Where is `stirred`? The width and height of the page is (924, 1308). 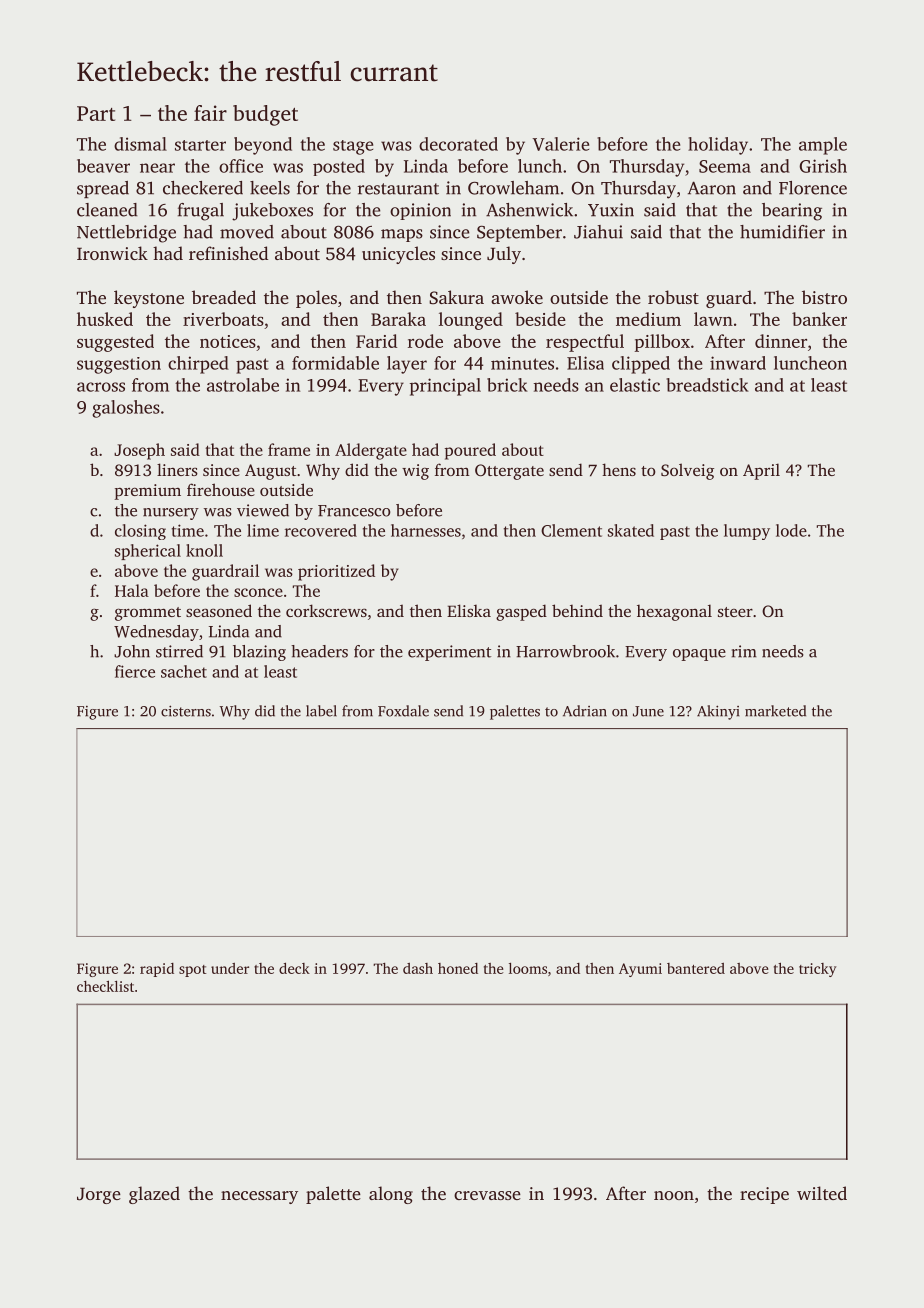
stirred is located at coordinates (179, 651).
